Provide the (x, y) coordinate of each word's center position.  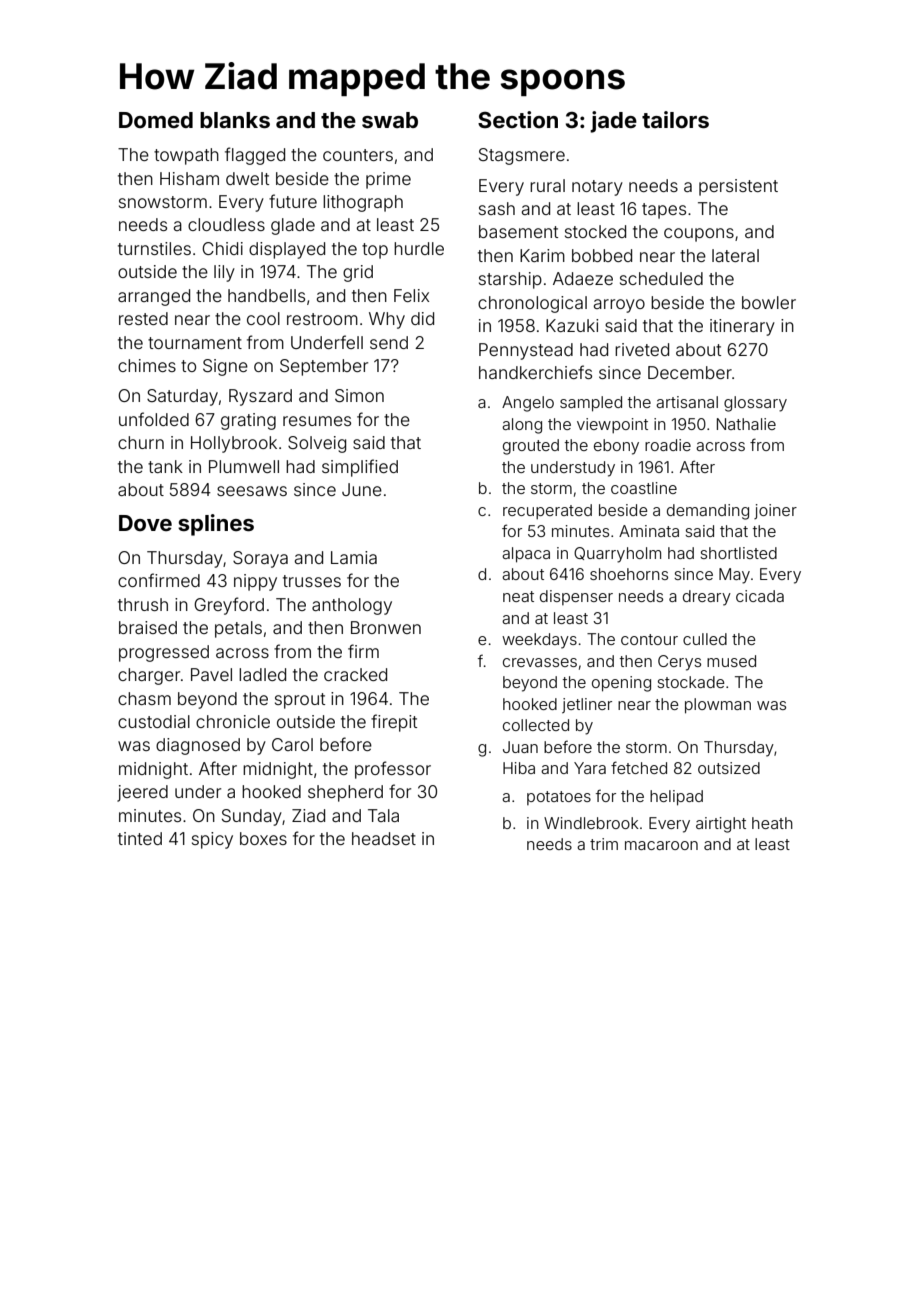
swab (390, 120)
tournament (195, 343)
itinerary (742, 327)
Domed (156, 120)
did (422, 318)
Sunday (252, 817)
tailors (675, 119)
